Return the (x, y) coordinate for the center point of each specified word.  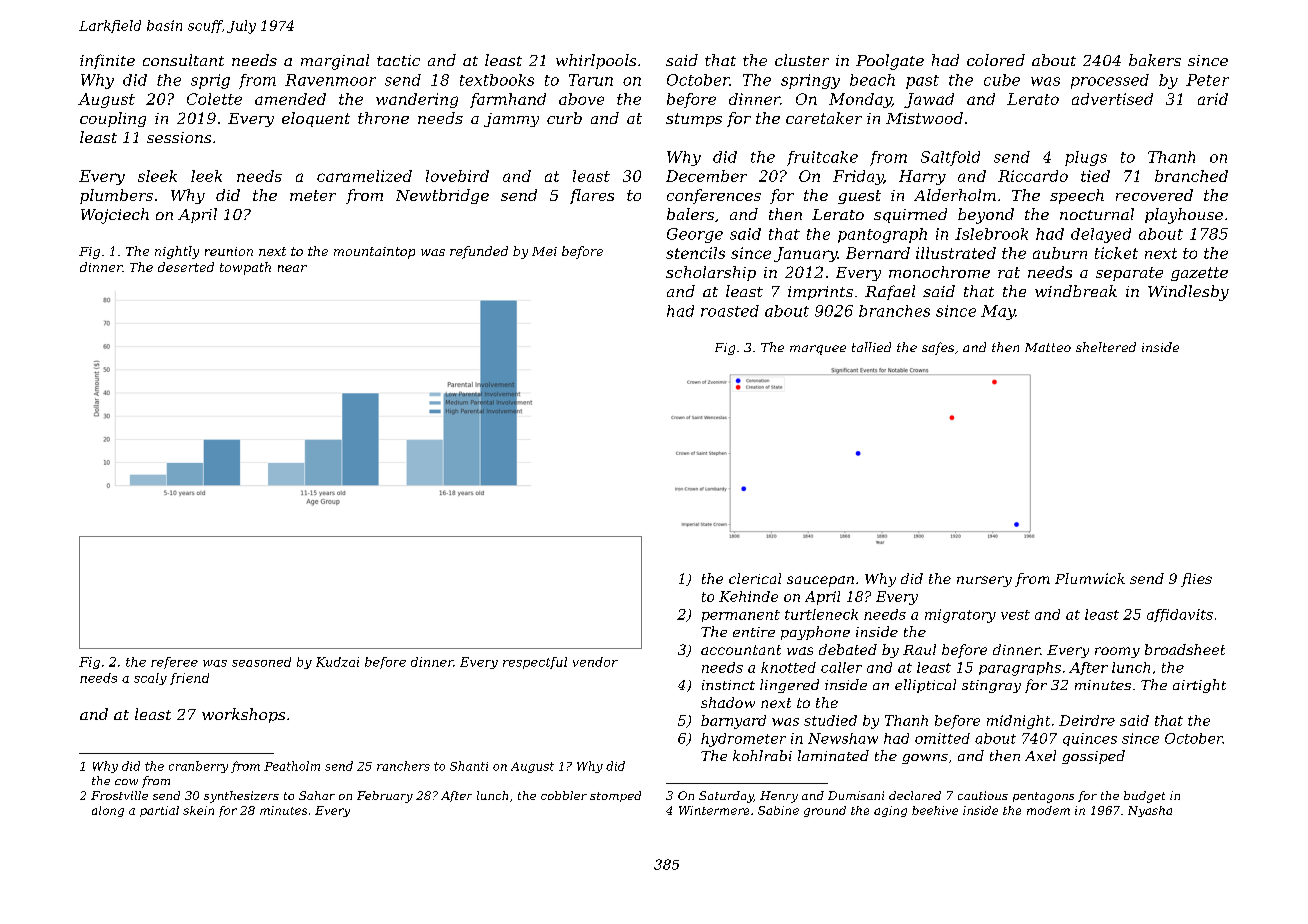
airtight (1199, 686)
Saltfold (950, 158)
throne (383, 118)
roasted (730, 311)
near (292, 268)
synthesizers (241, 797)
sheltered (1106, 347)
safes (938, 348)
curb (564, 118)
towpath (245, 268)
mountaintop (374, 253)
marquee (818, 350)
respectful (535, 663)
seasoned (261, 662)
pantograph (882, 235)
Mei (544, 251)
